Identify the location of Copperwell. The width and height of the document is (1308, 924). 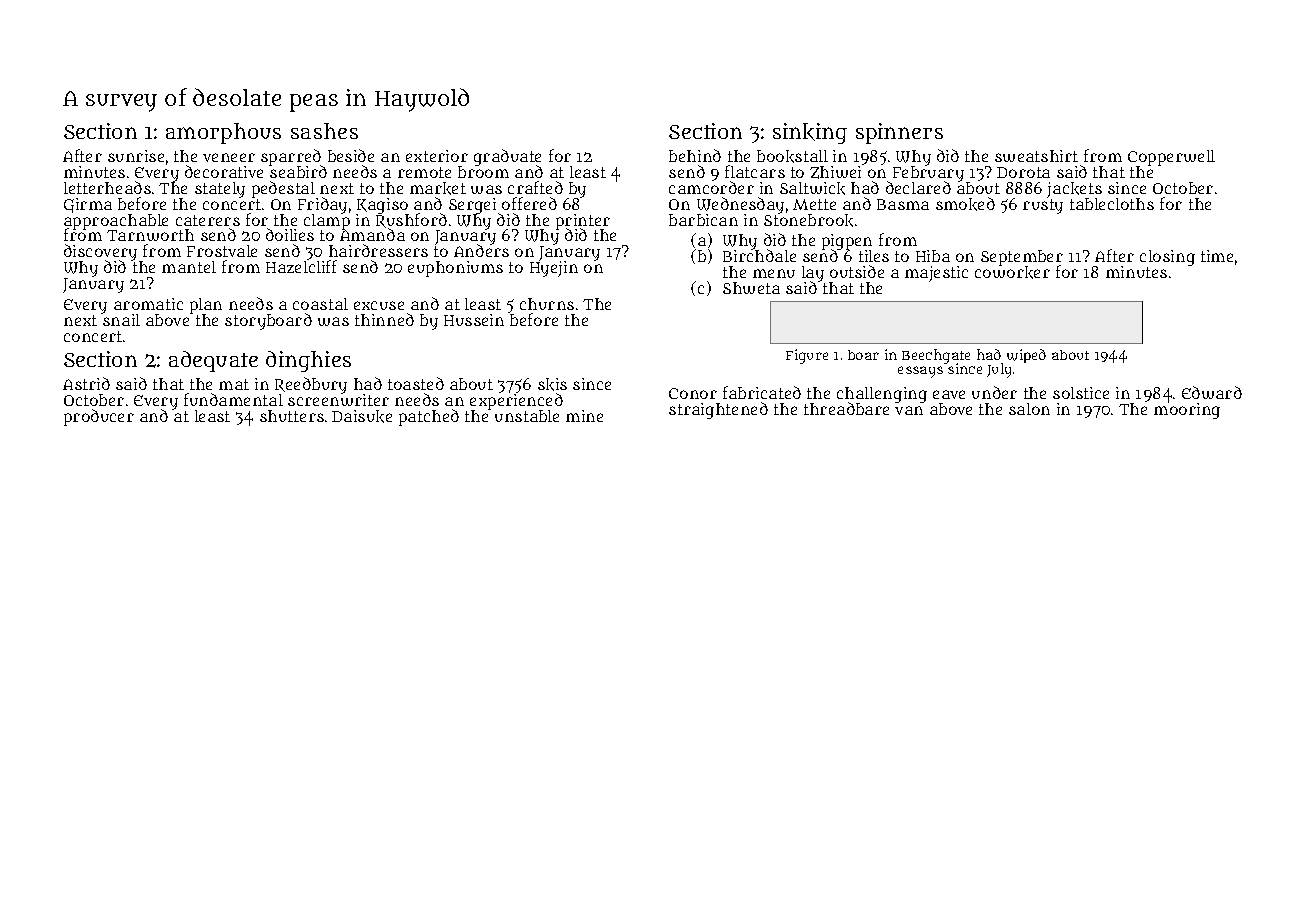
(1171, 158).
